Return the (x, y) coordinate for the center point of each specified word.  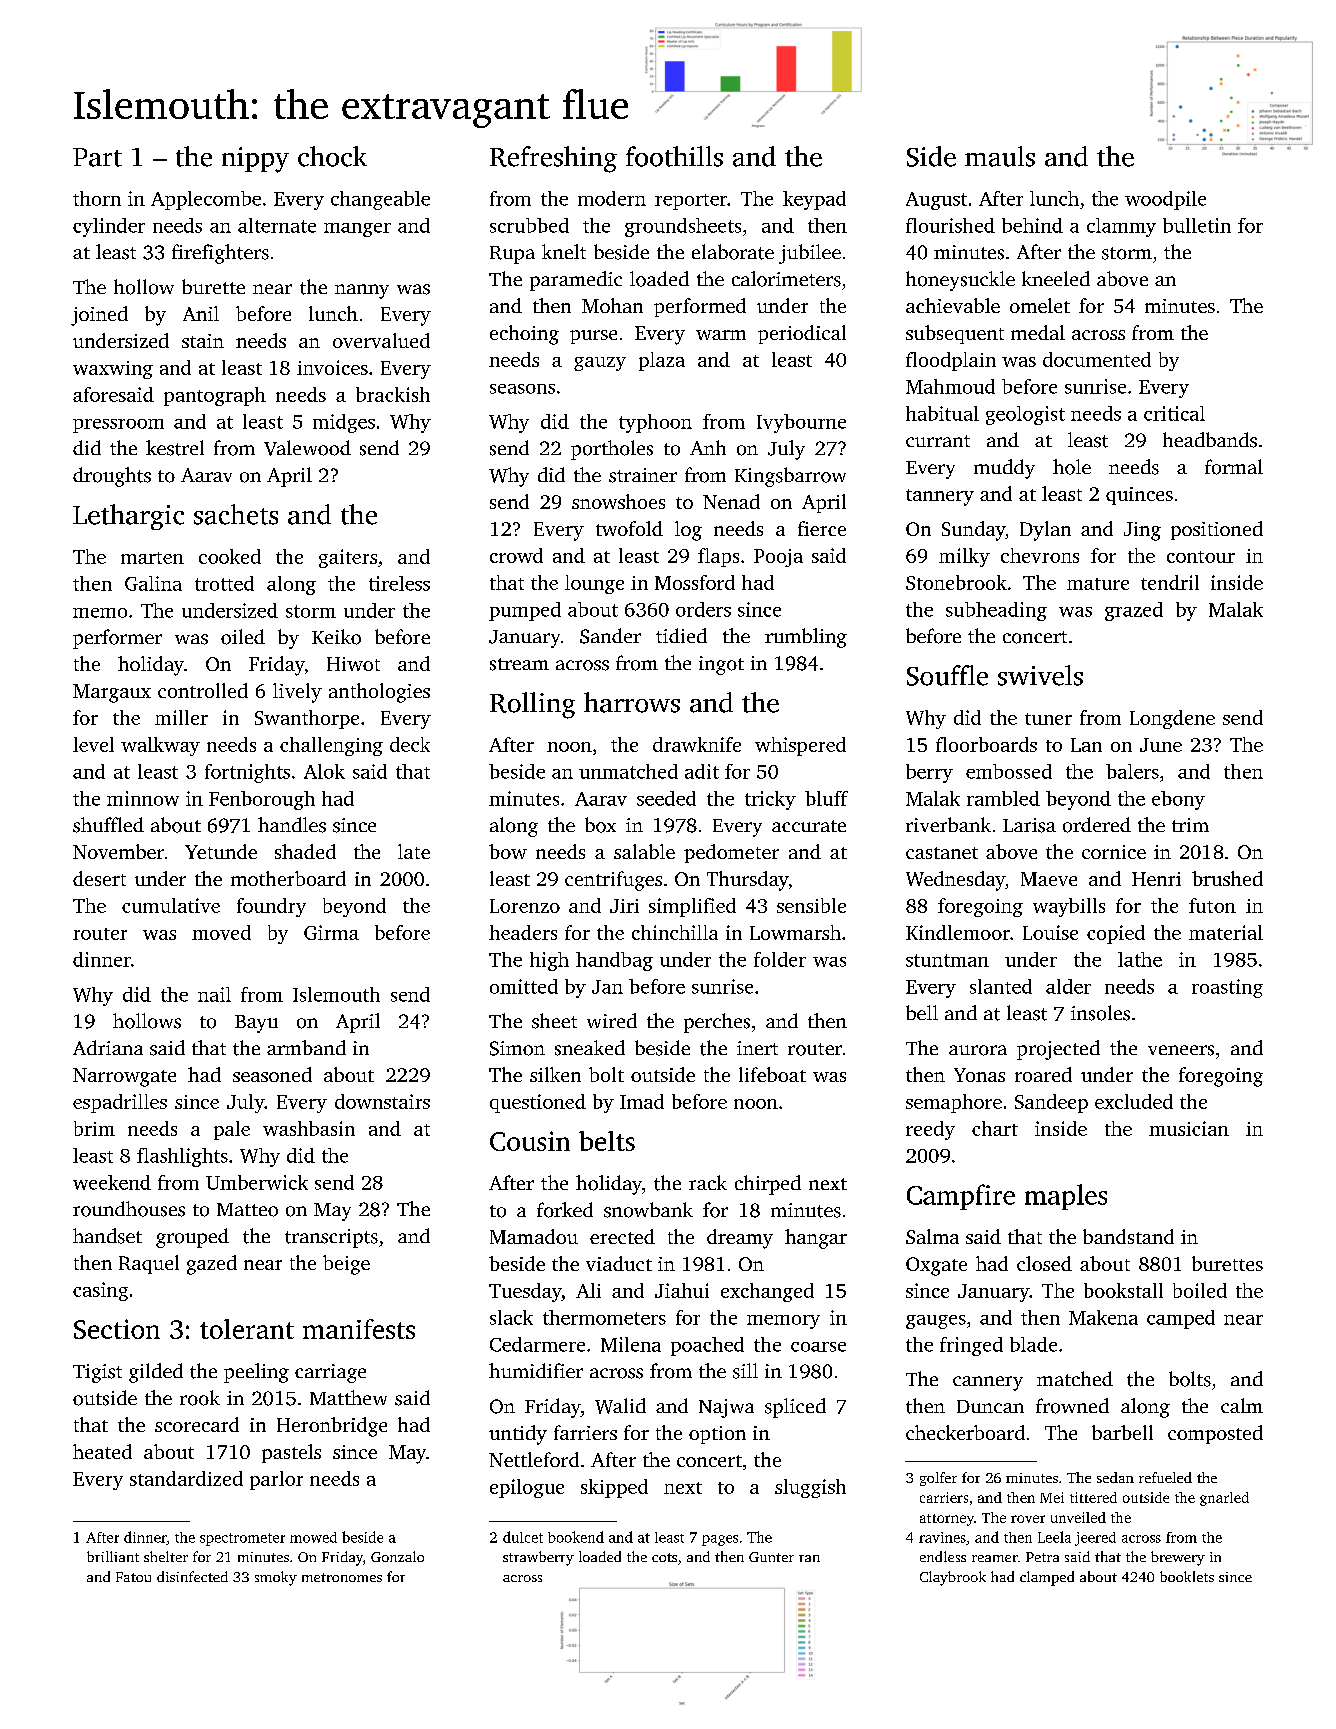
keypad (814, 200)
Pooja (778, 558)
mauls (1000, 156)
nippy (255, 160)
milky (964, 557)
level (93, 744)
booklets (1187, 1576)
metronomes (342, 1577)
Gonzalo (397, 1556)
